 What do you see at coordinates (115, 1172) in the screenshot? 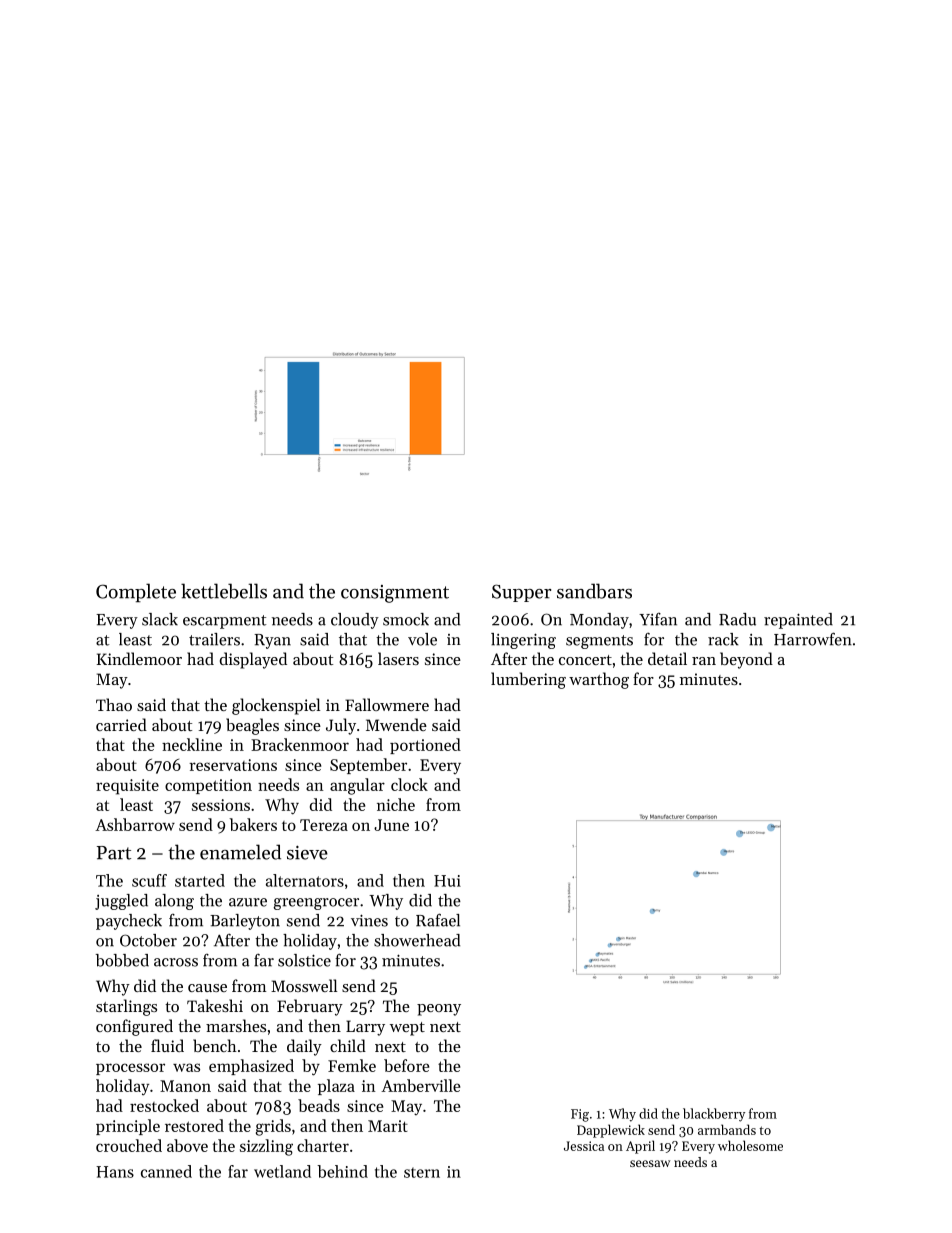
I see `Hans` at bounding box center [115, 1172].
